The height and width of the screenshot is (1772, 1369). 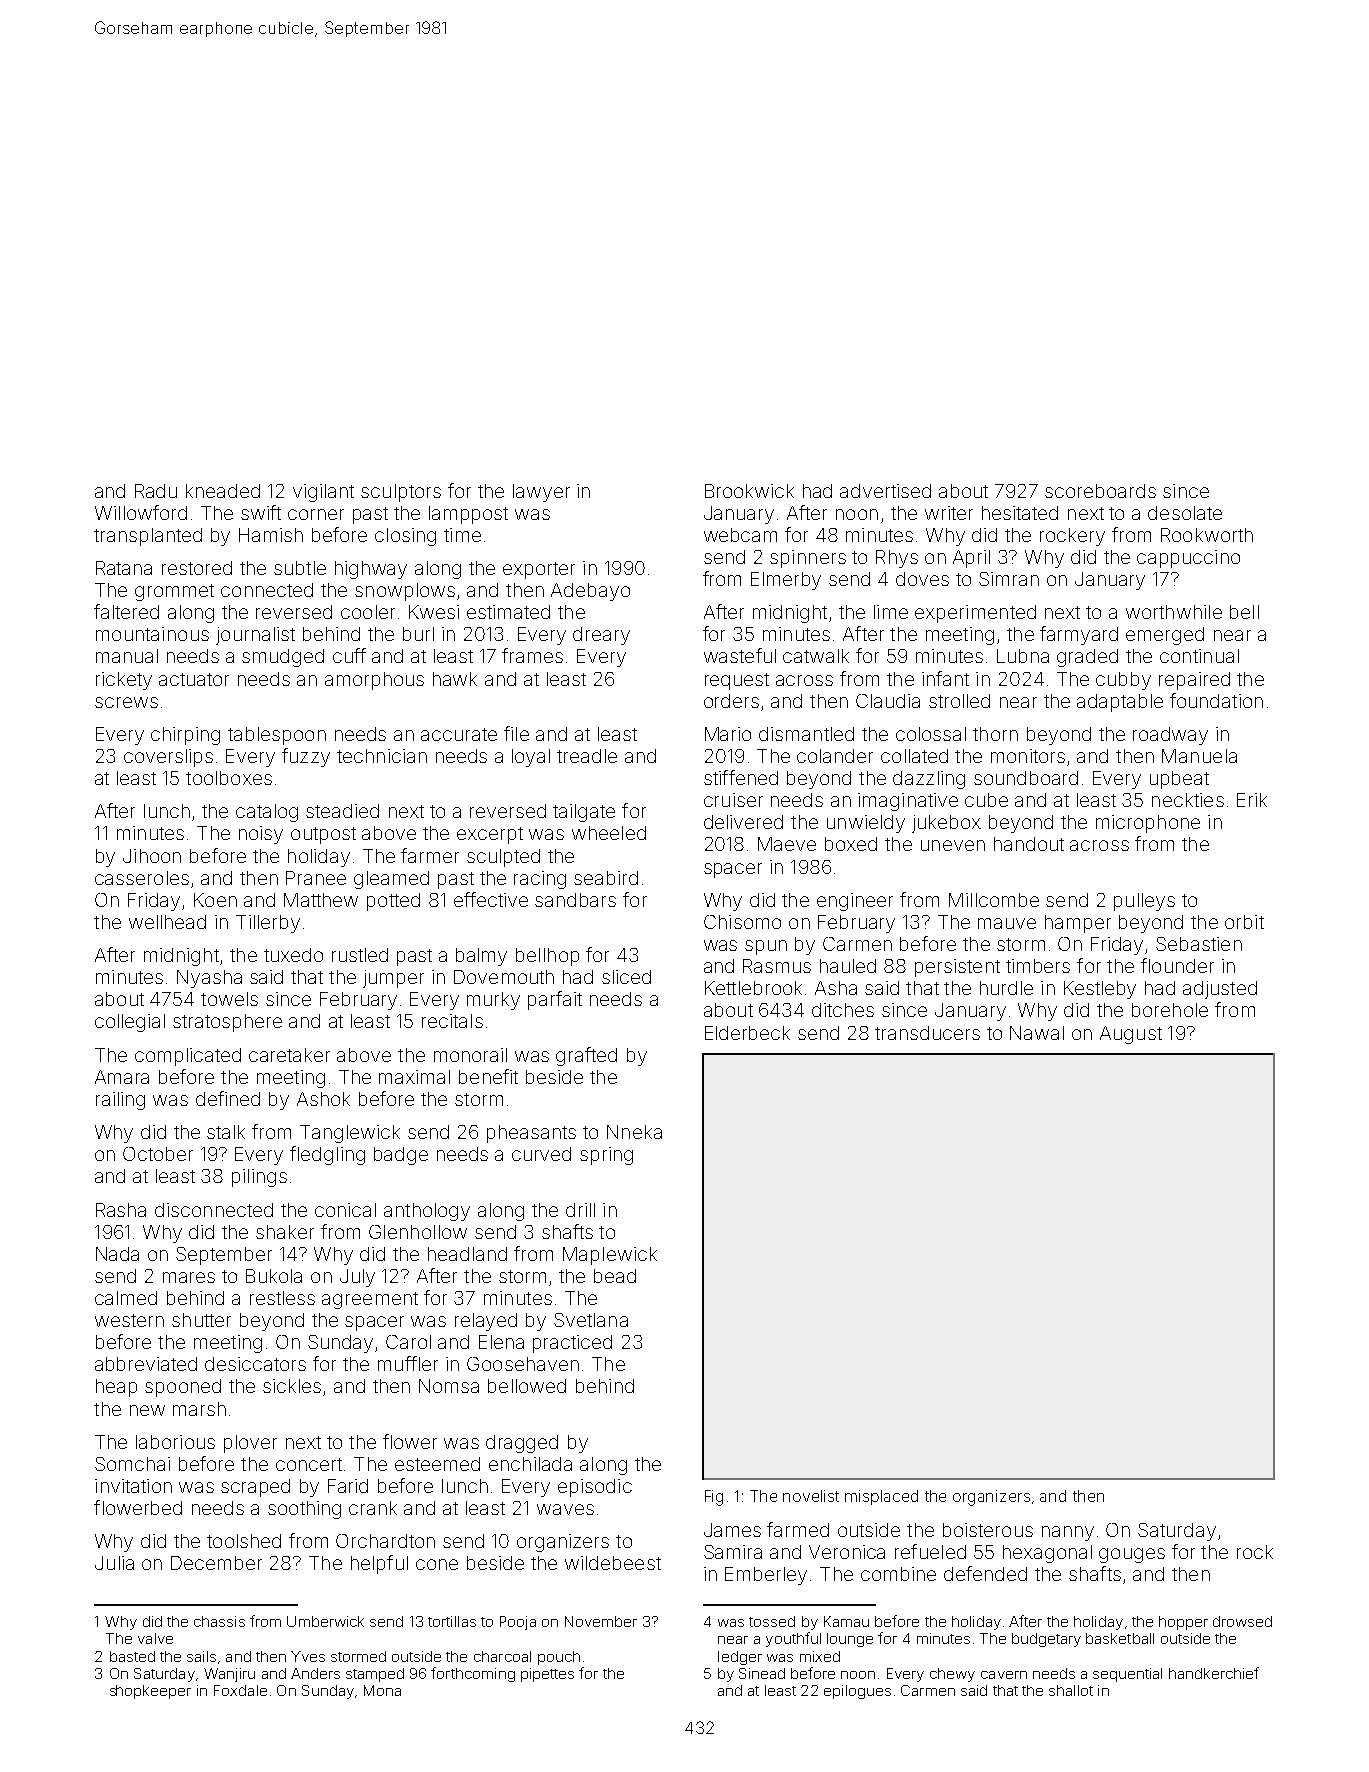 What do you see at coordinates (1100, 491) in the screenshot?
I see `scoreboards` at bounding box center [1100, 491].
